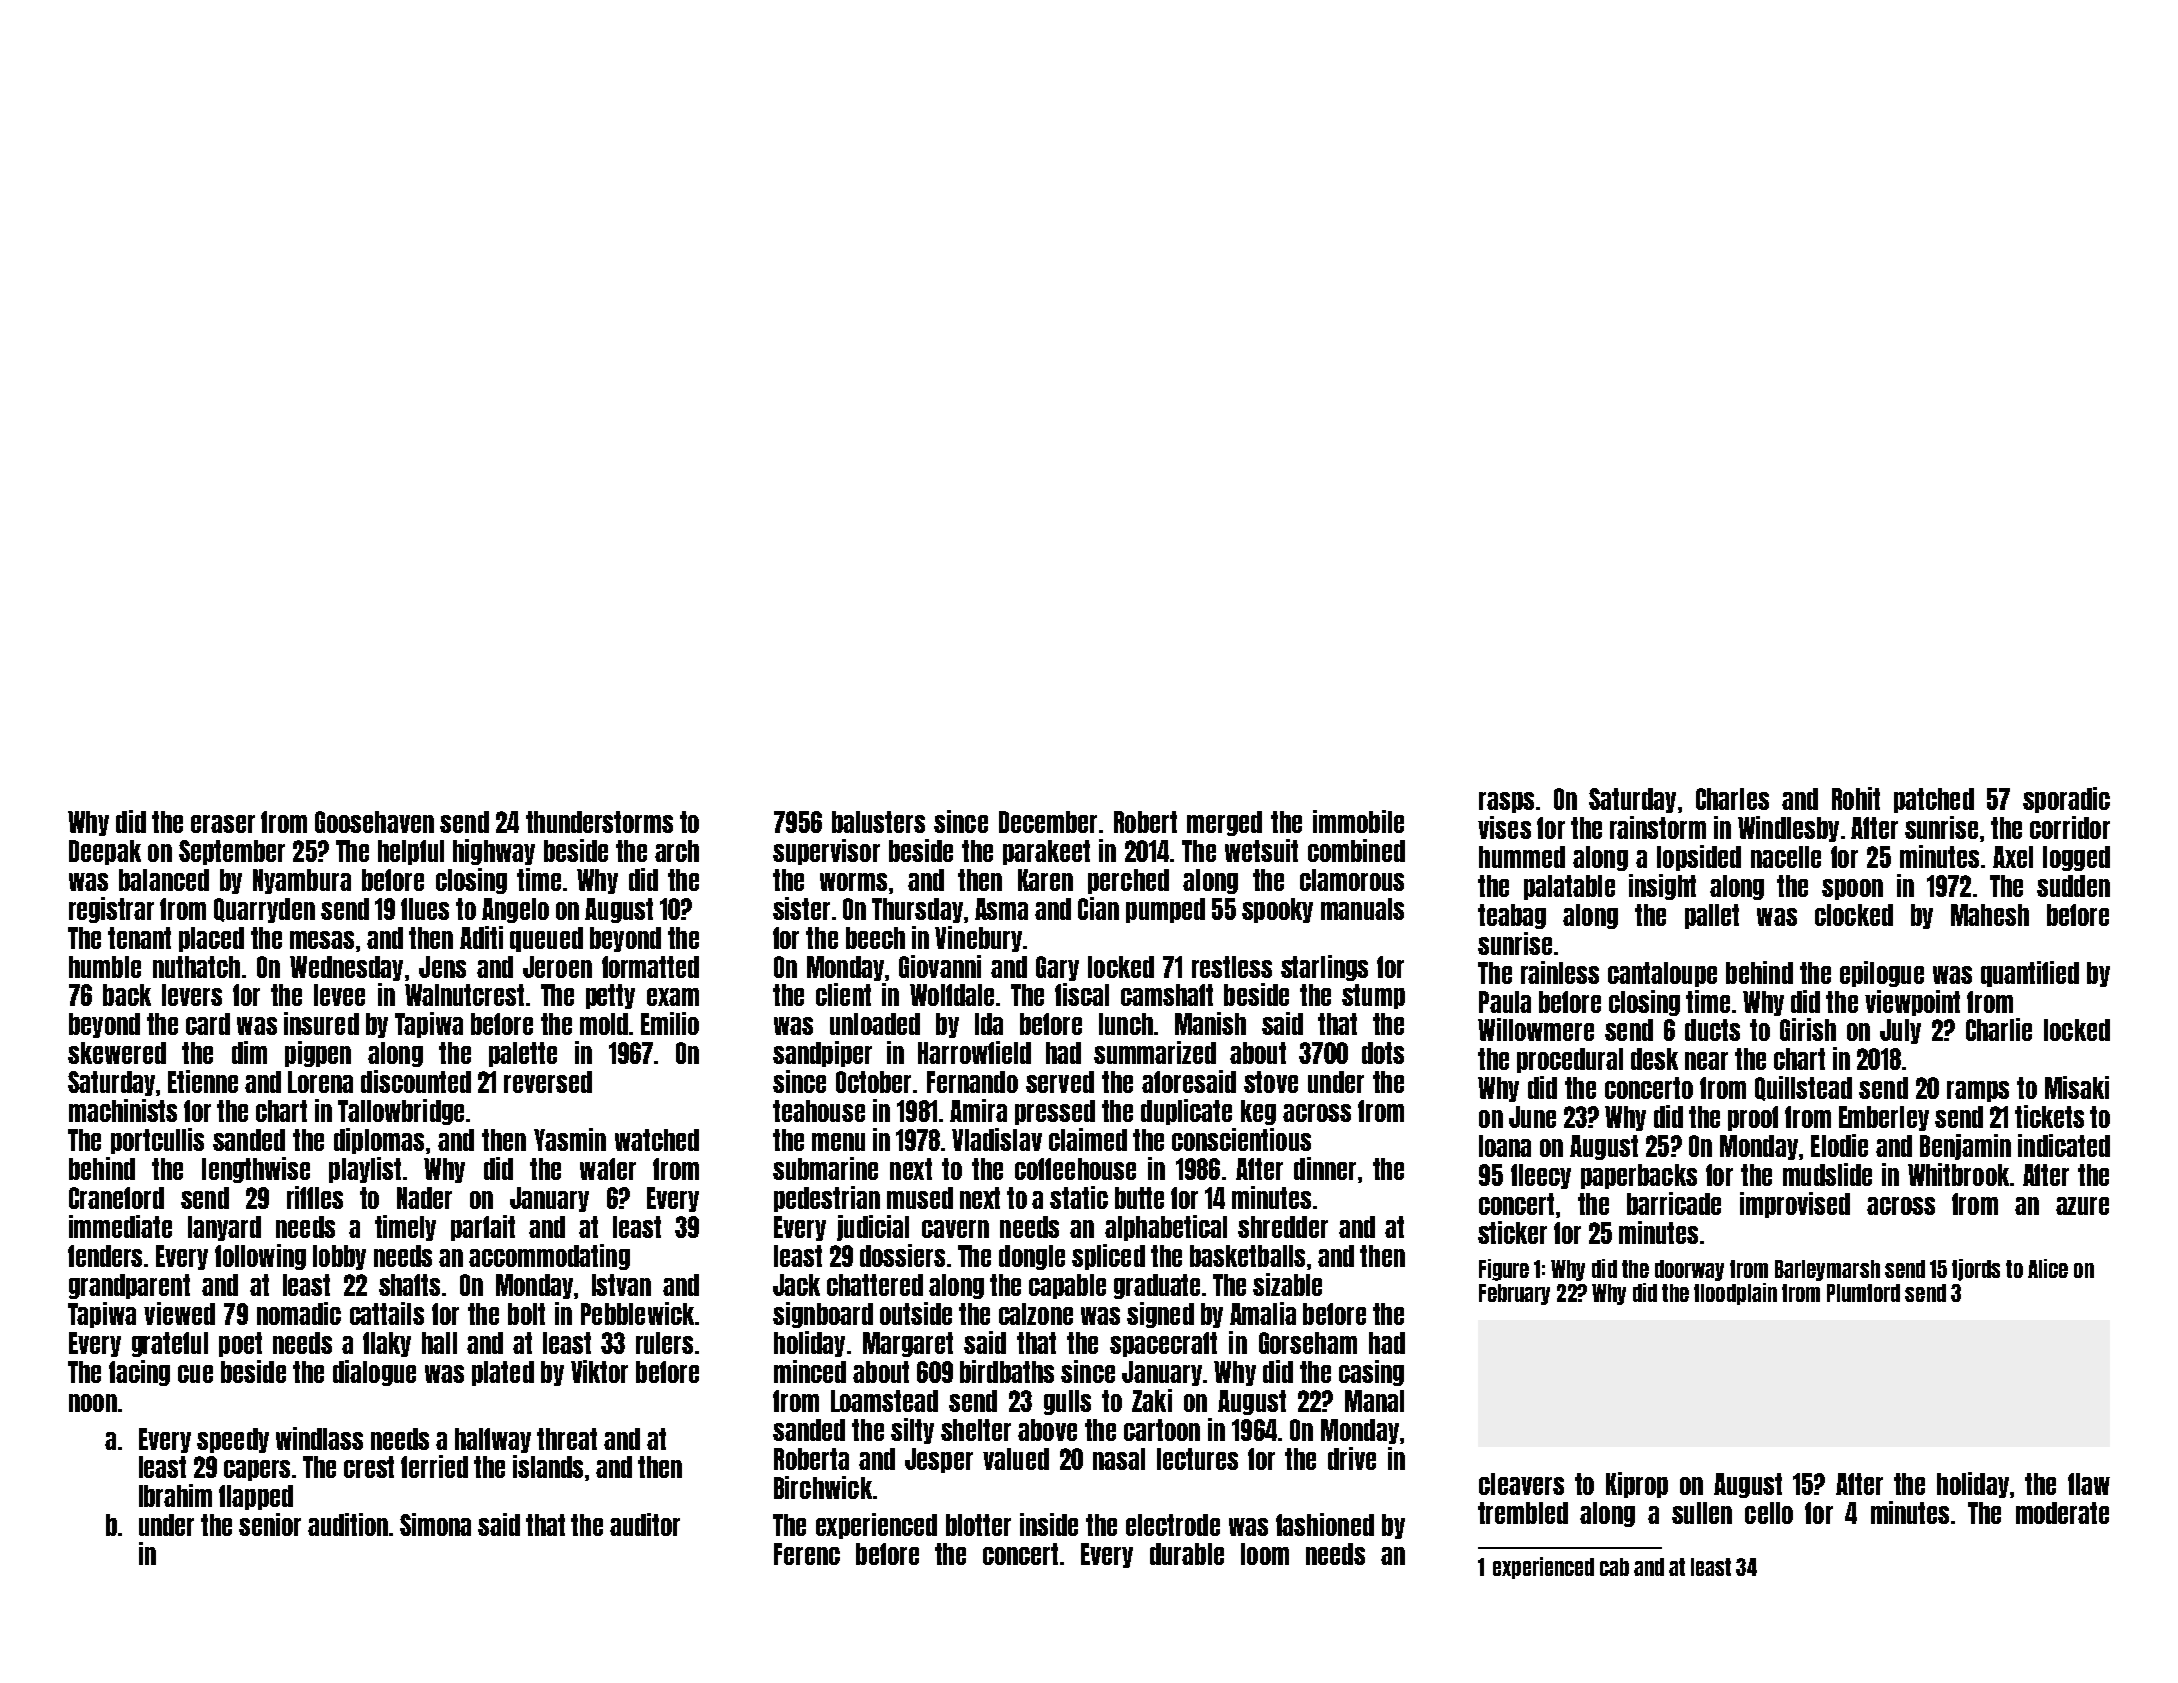  What do you see at coordinates (2082, 1206) in the document?
I see `azure` at bounding box center [2082, 1206].
